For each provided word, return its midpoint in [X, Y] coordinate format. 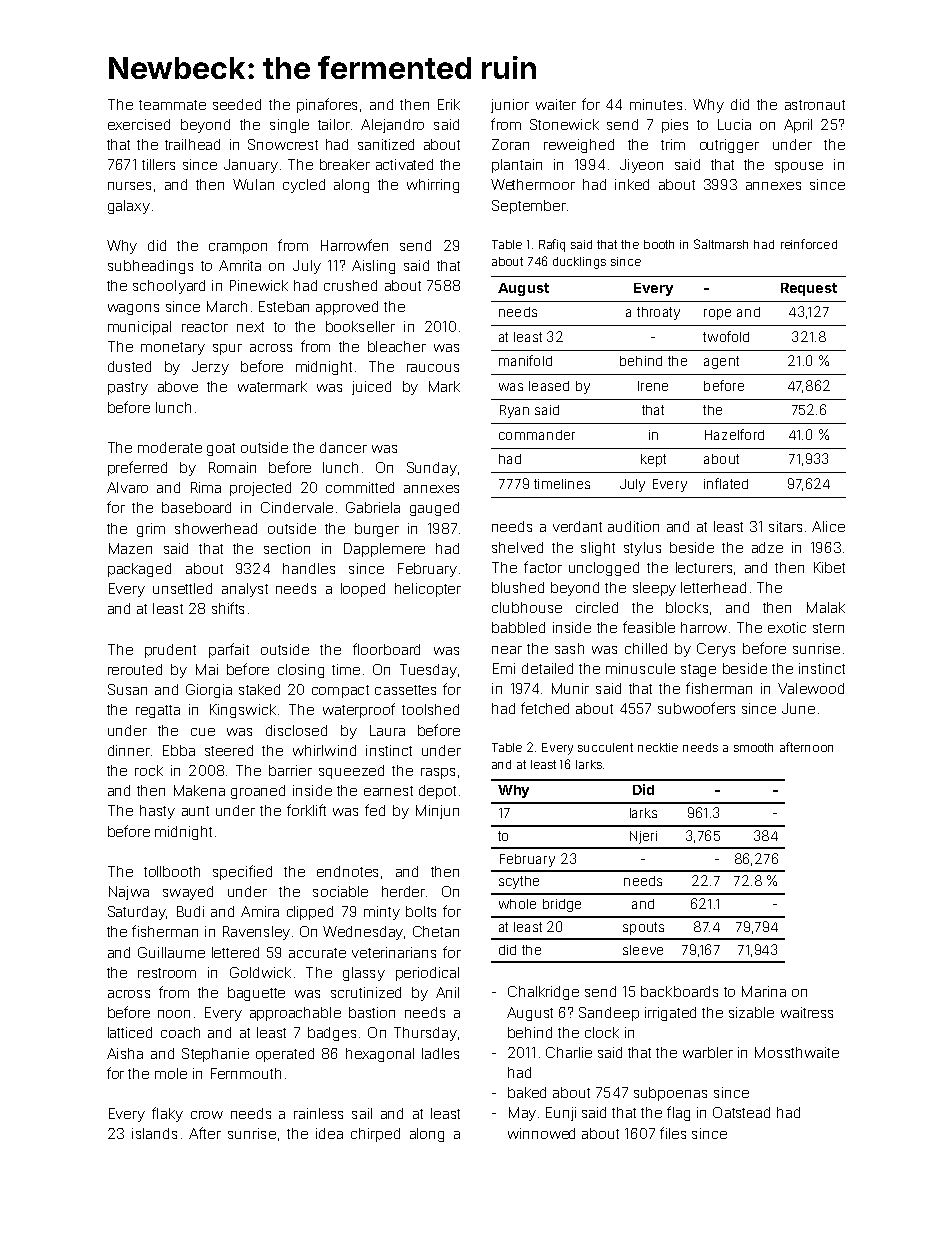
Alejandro [392, 126]
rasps [438, 773]
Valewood [811, 688]
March [227, 306]
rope [717, 314]
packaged [139, 570]
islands [154, 1133]
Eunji [561, 1114]
